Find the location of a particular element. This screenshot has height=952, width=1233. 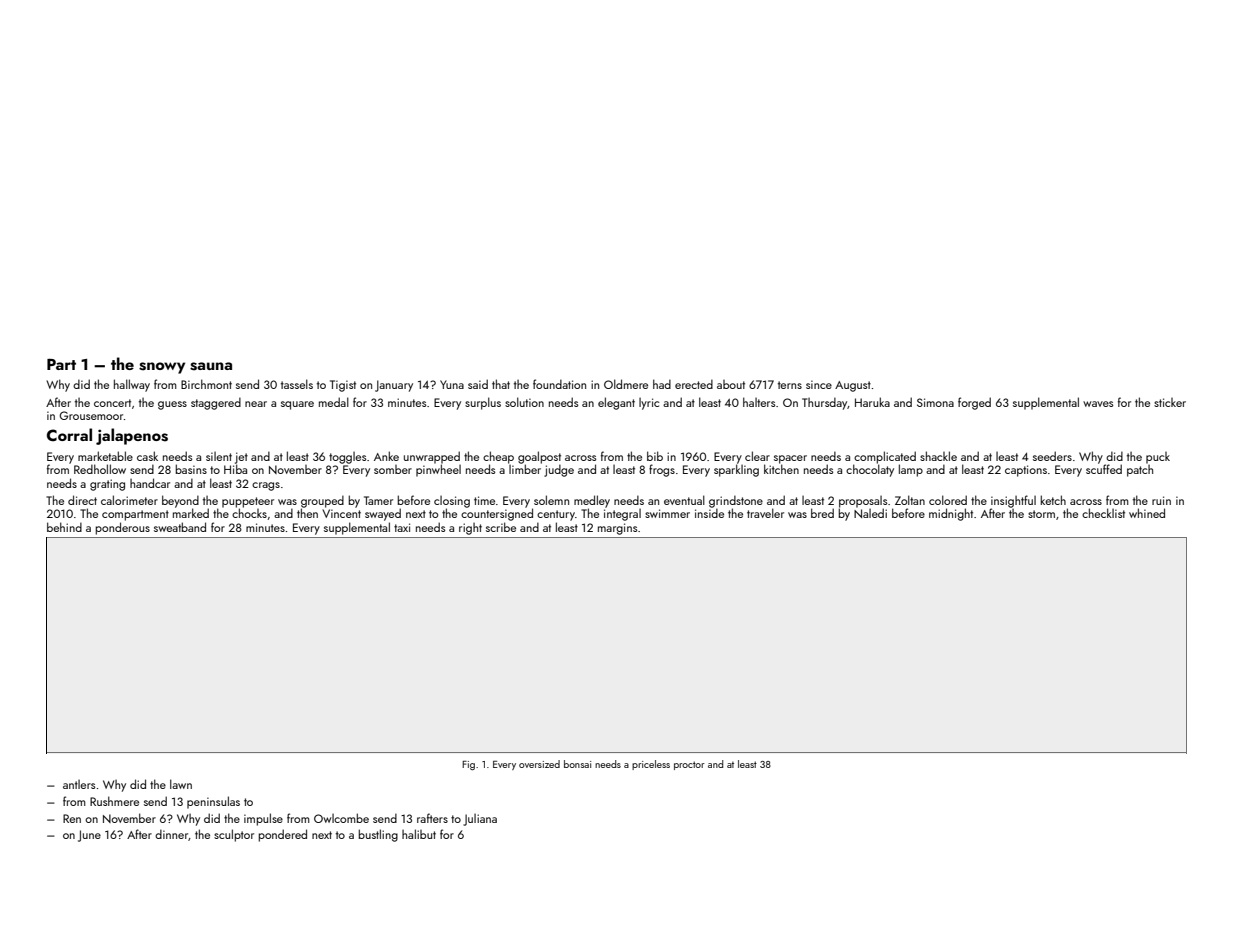

June is located at coordinates (89, 836).
